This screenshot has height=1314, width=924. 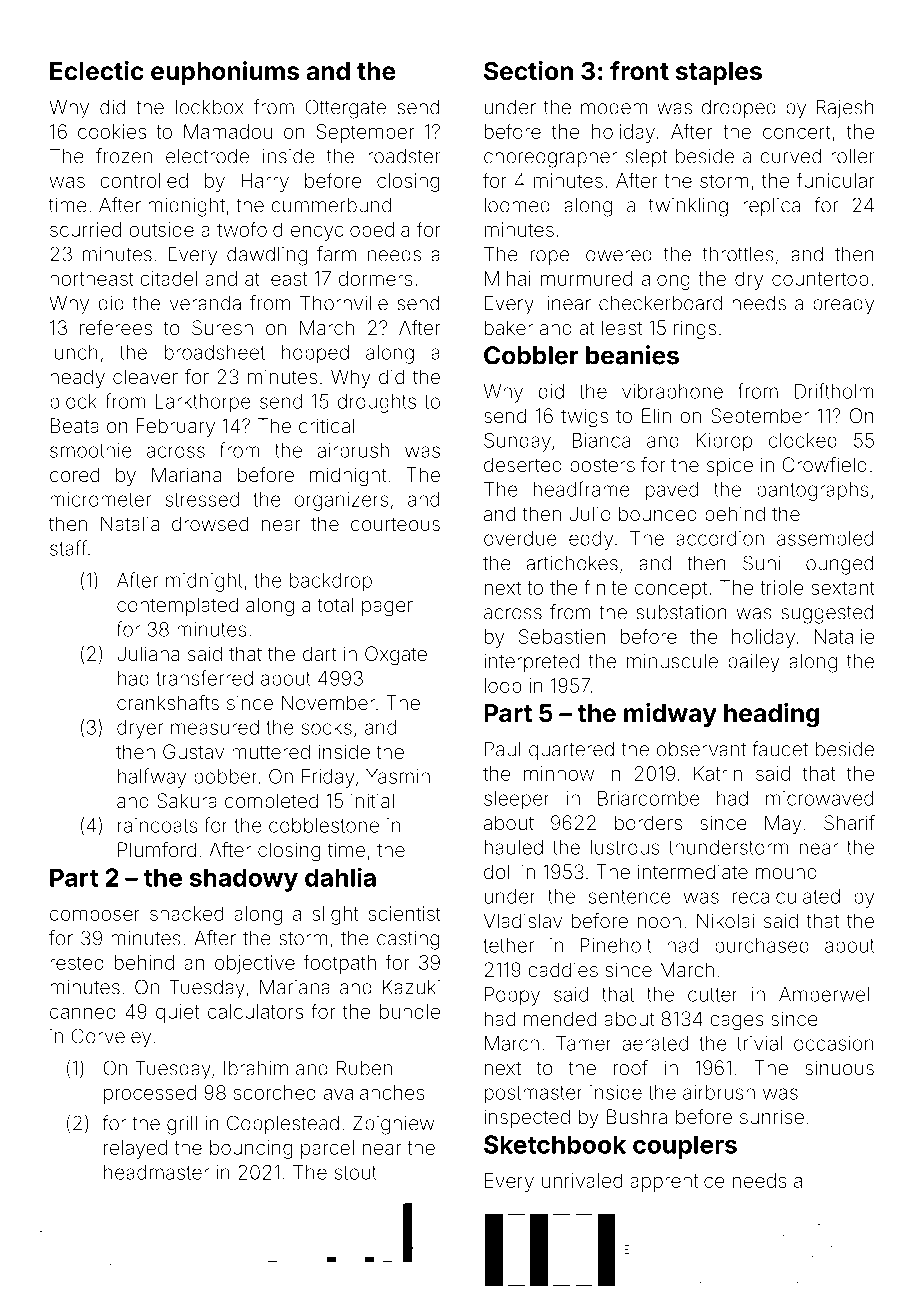 What do you see at coordinates (843, 305) in the screenshot?
I see `bready` at bounding box center [843, 305].
